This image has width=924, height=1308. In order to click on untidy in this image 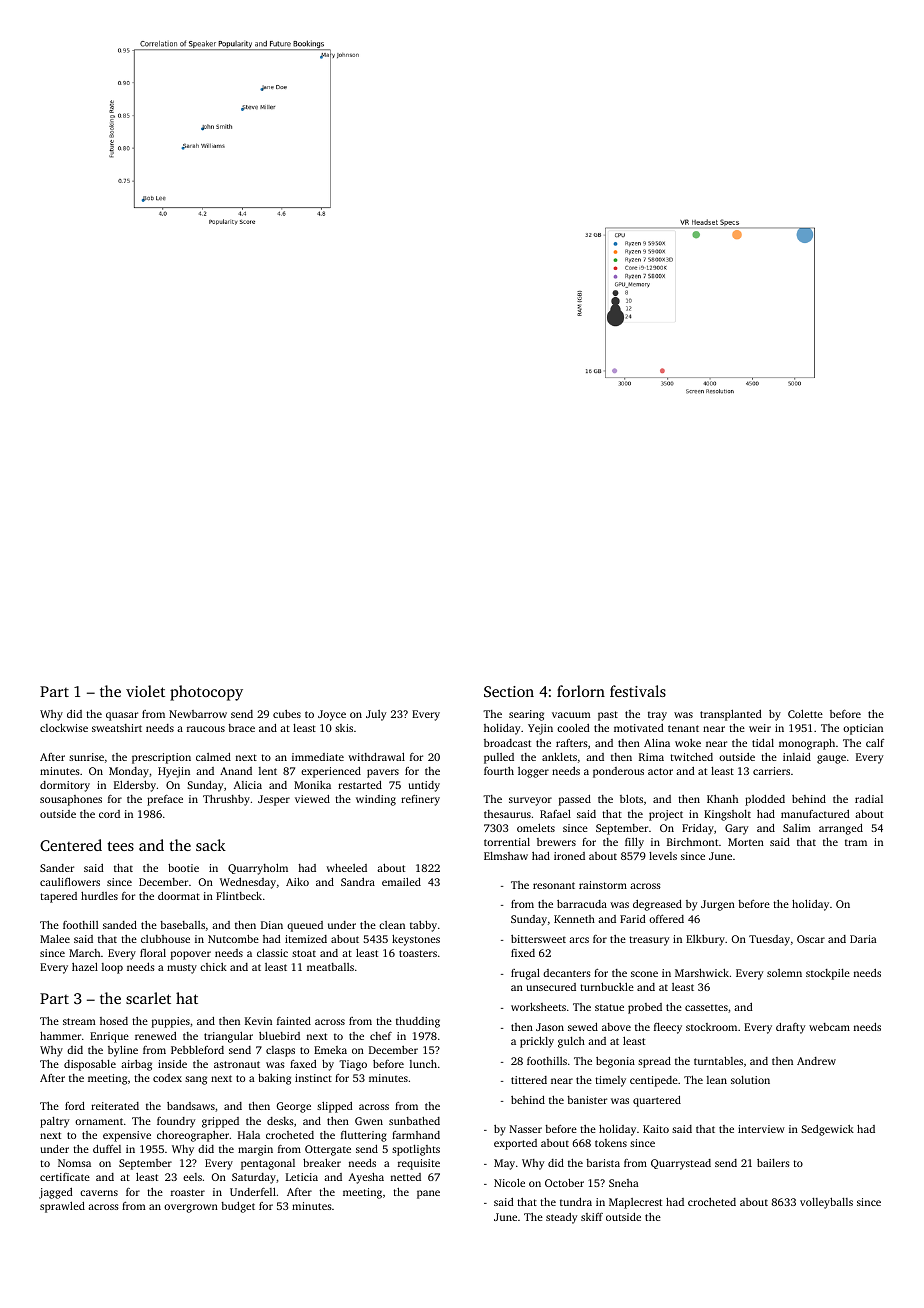, I will do `click(424, 786)`.
